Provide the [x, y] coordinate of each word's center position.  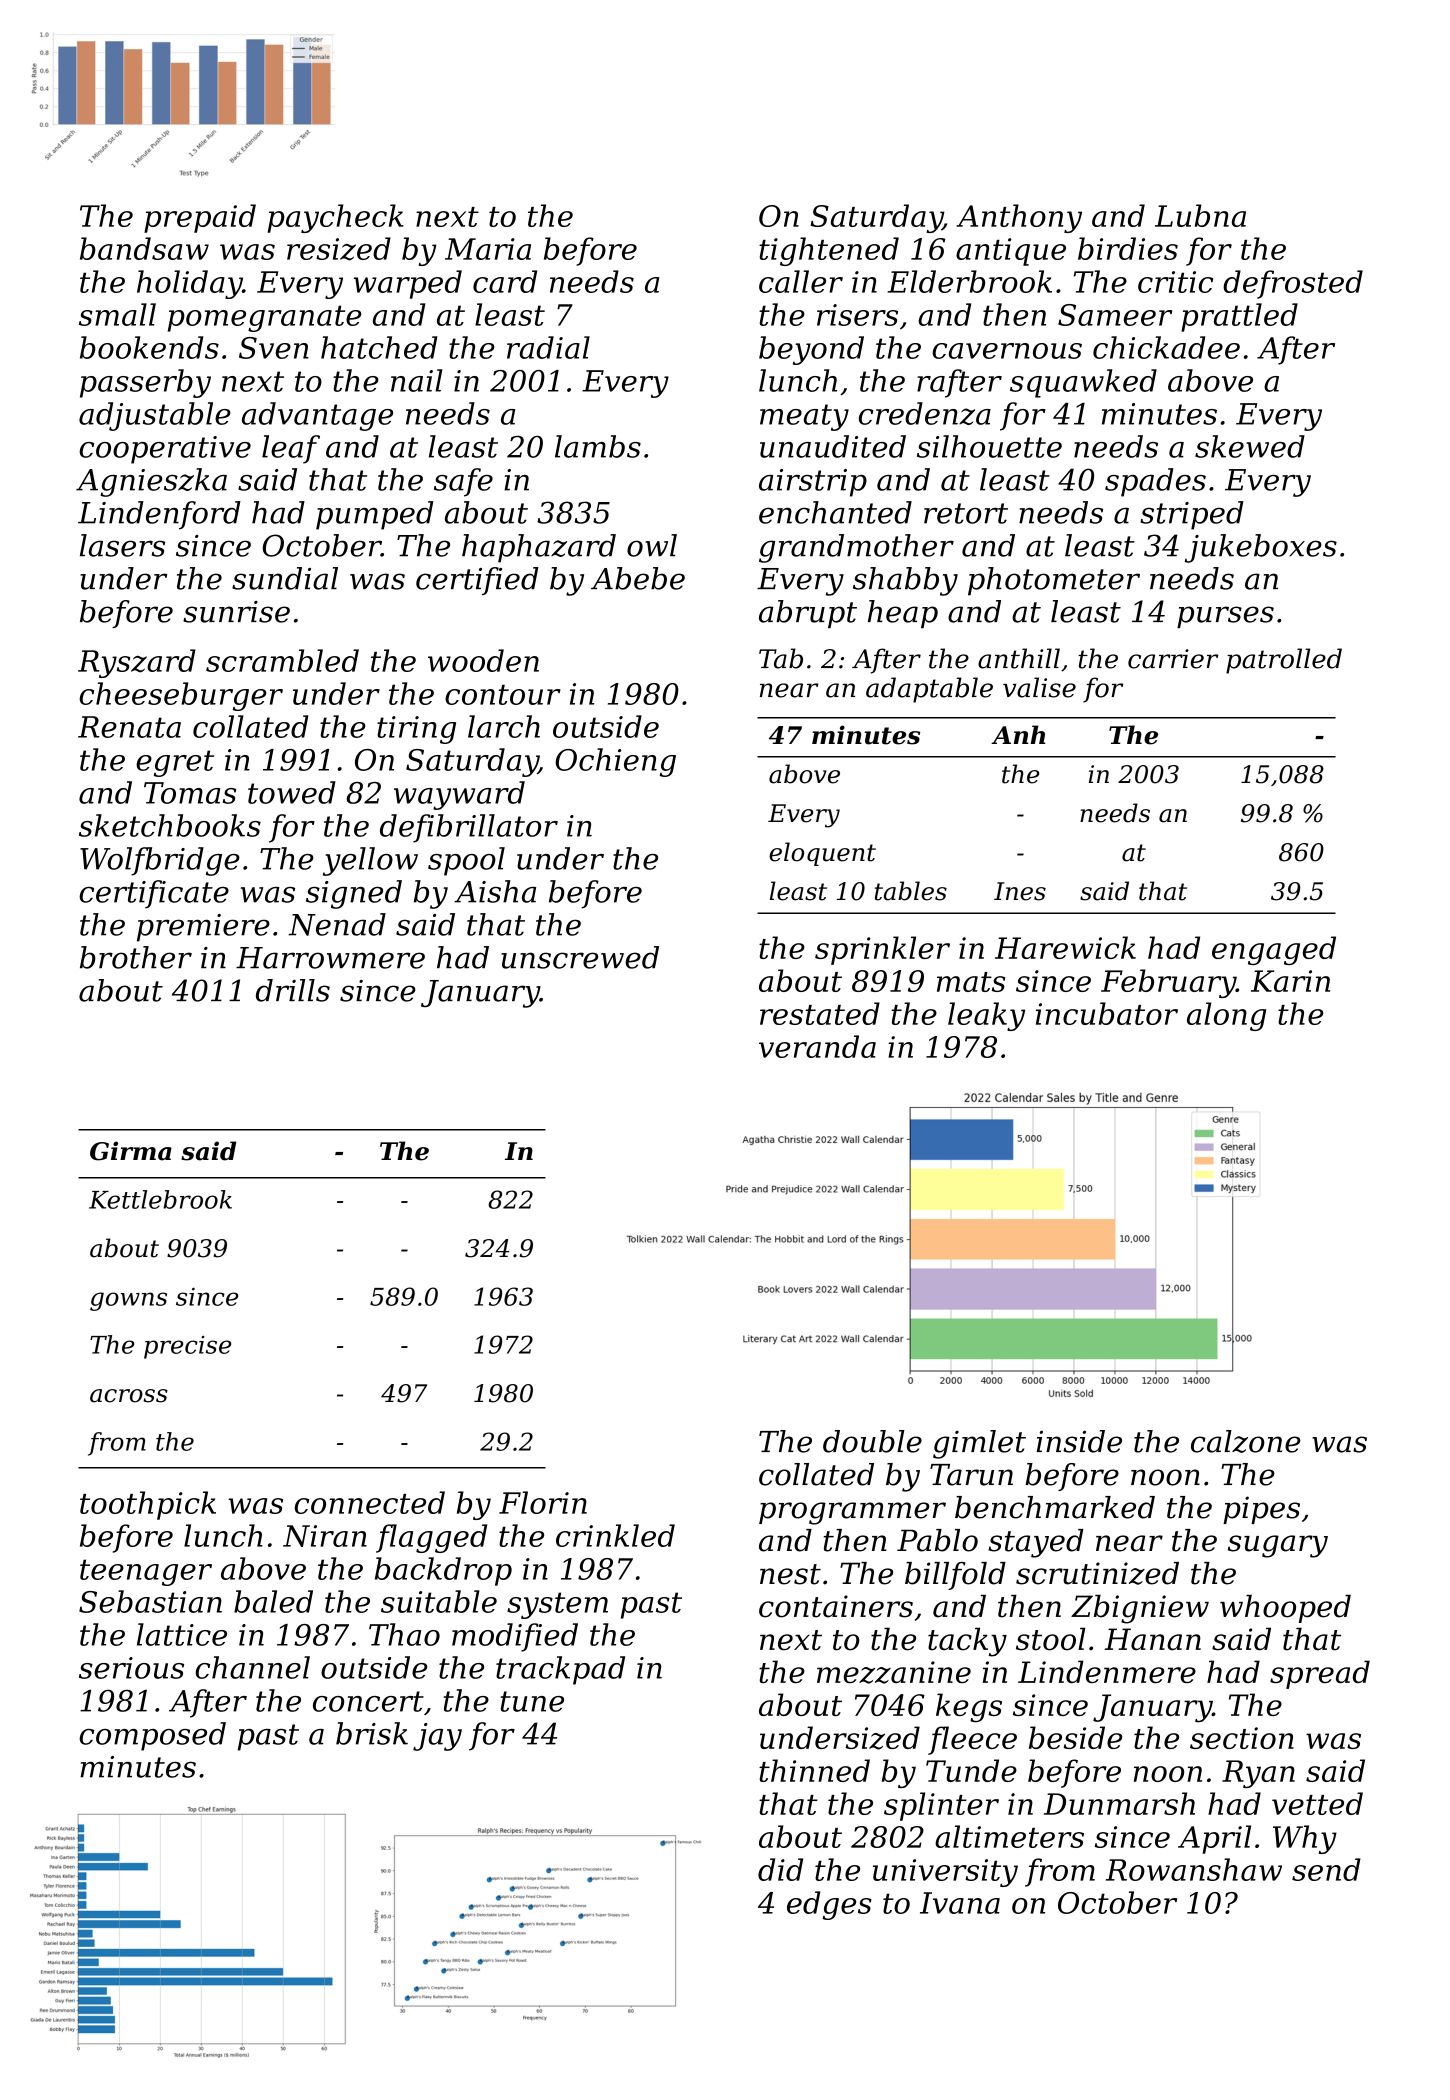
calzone [1246, 1441]
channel [252, 1667]
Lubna [1200, 215]
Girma [131, 1151]
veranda [817, 1046]
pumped [375, 515]
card [505, 281]
